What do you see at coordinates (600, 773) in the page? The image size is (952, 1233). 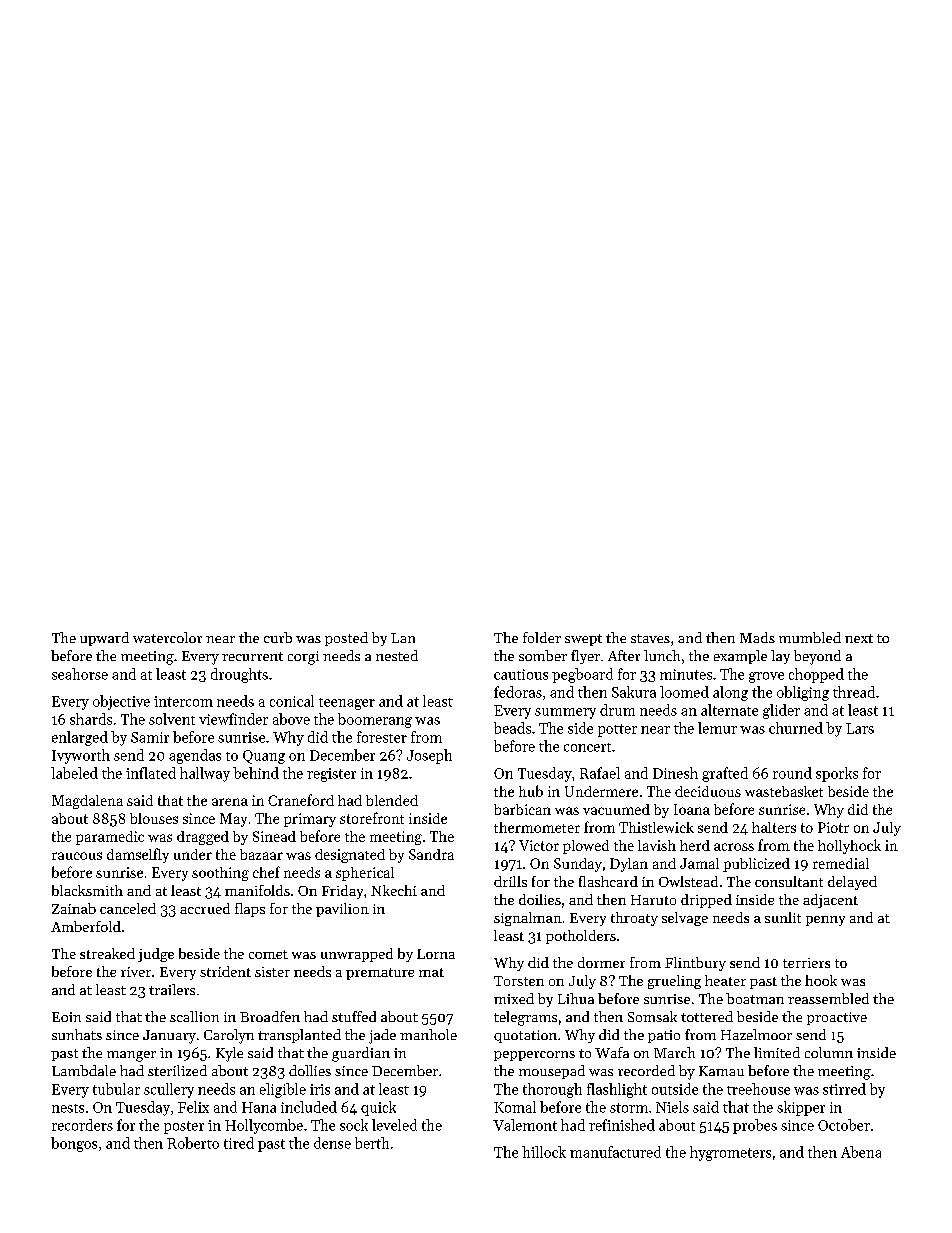 I see `Rafael` at bounding box center [600, 773].
